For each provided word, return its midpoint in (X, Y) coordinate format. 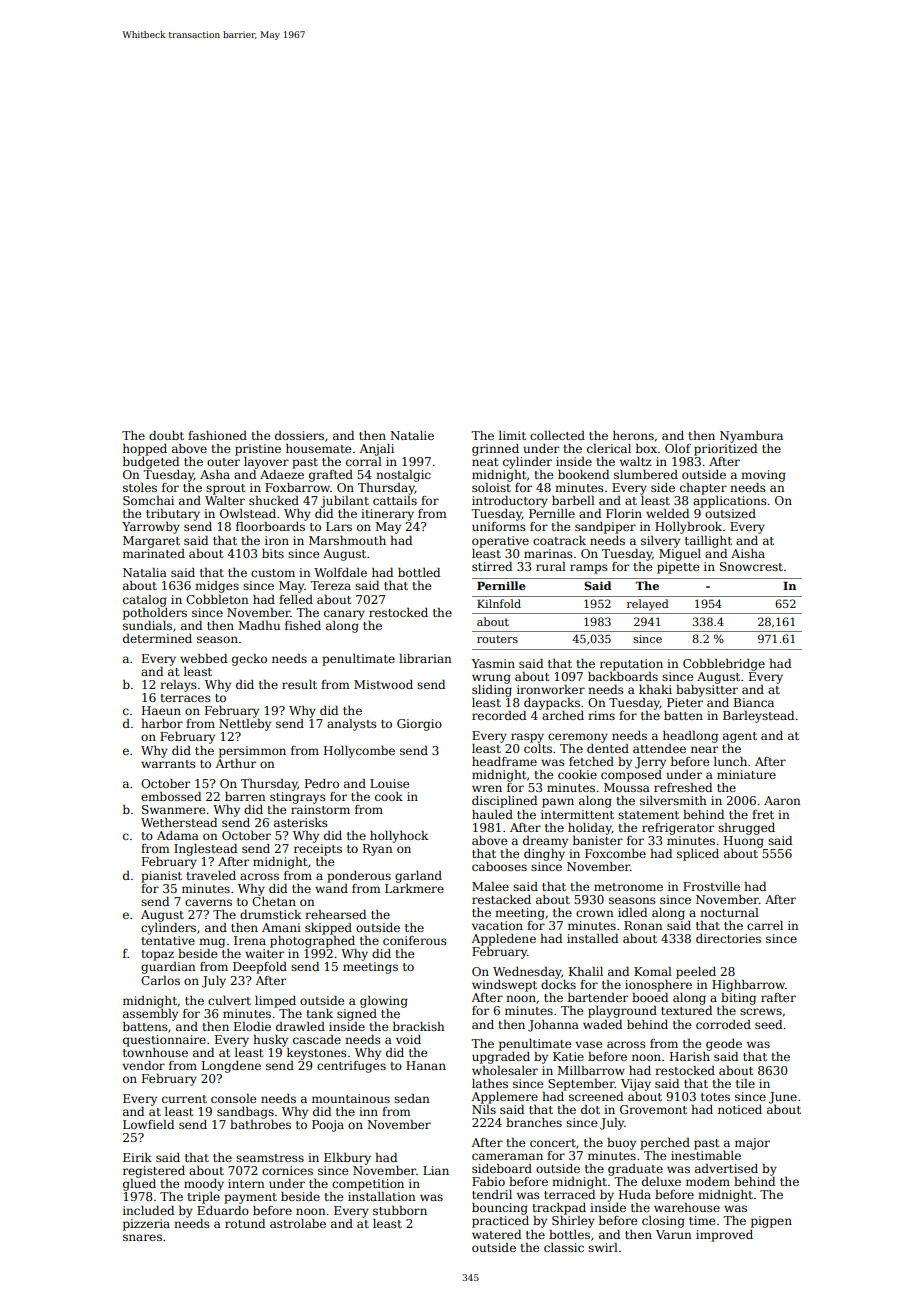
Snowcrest (751, 566)
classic (564, 1247)
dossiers (299, 435)
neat (485, 462)
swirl (603, 1247)
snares (142, 1237)
